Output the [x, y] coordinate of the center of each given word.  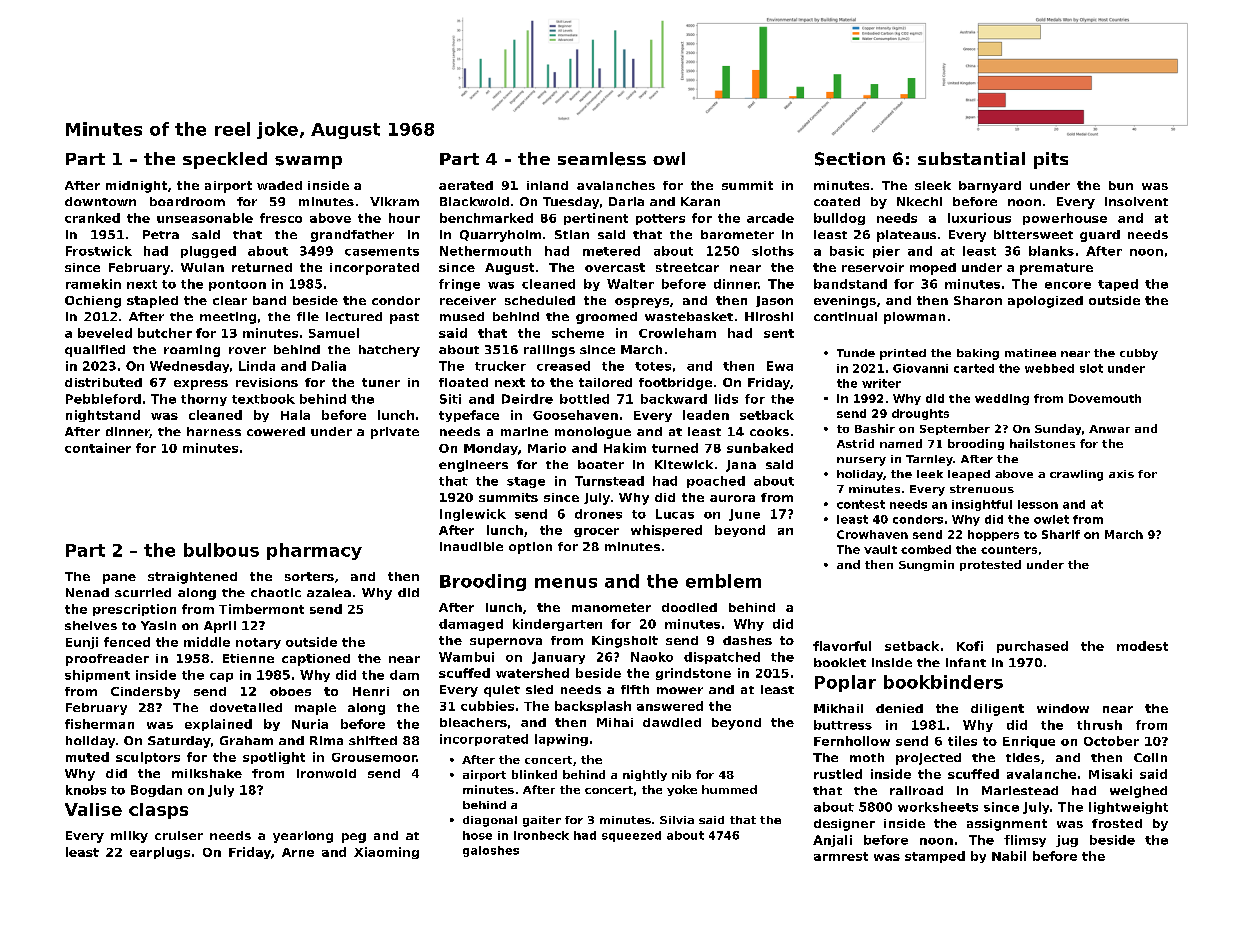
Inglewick [473, 515]
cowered [276, 431]
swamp [308, 162]
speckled [225, 160]
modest [1142, 646]
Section [850, 159]
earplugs [160, 853]
